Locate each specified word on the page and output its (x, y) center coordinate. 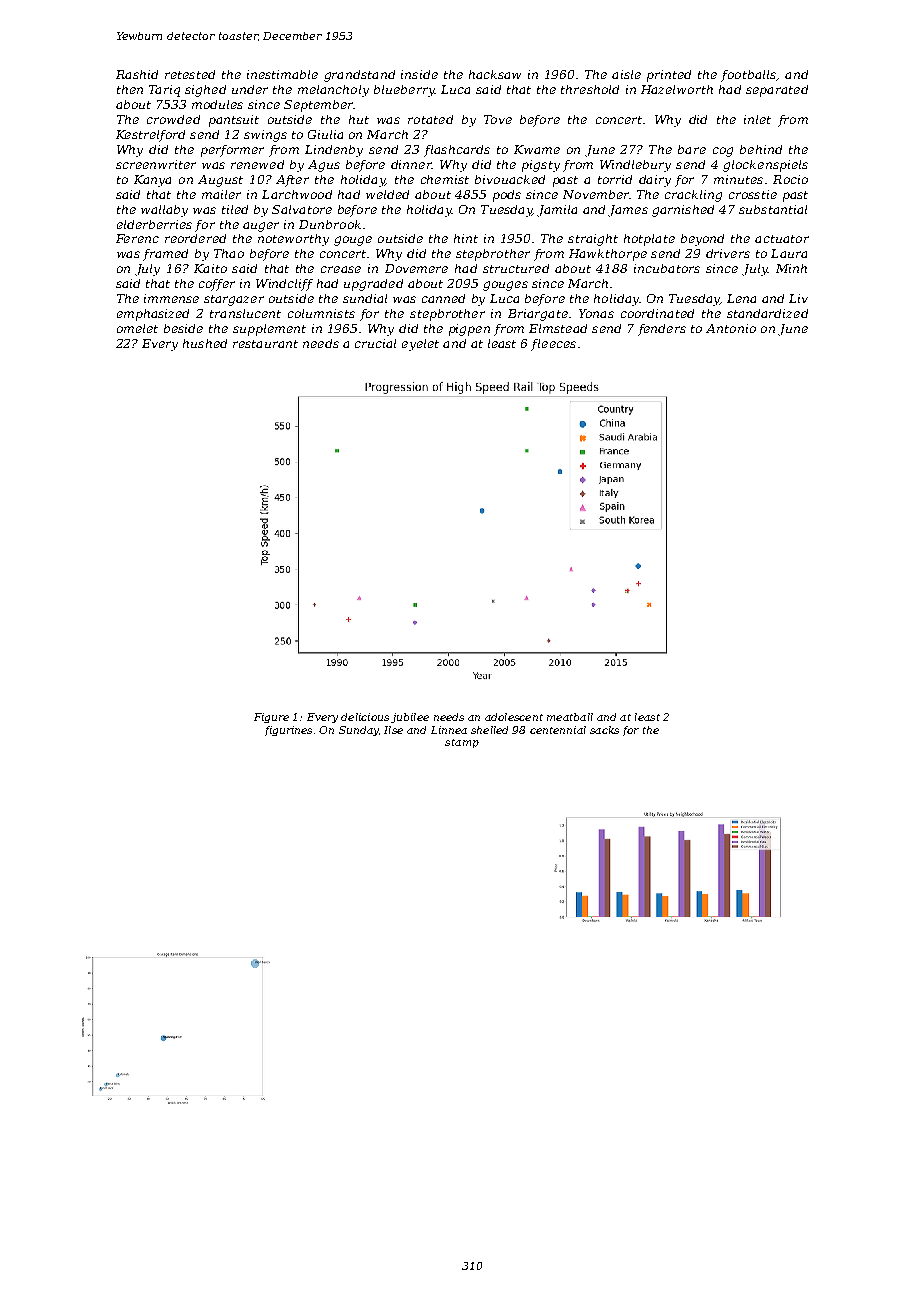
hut (359, 119)
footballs (748, 76)
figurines (288, 731)
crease (341, 269)
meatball (570, 717)
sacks (604, 730)
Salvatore (302, 209)
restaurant (265, 344)
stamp (462, 743)
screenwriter (156, 164)
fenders (662, 330)
